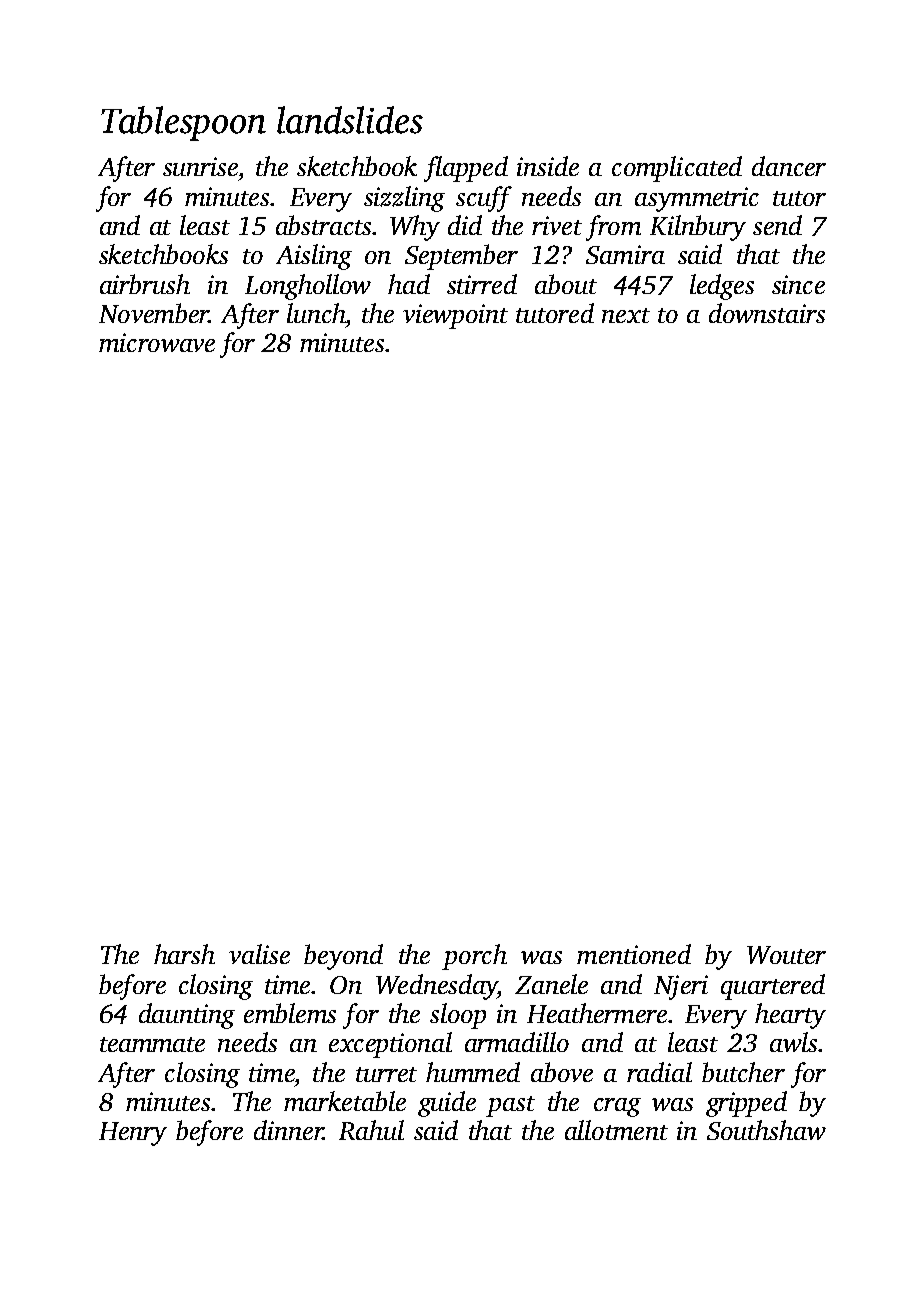  I want to click on Tablespoon, so click(183, 123).
